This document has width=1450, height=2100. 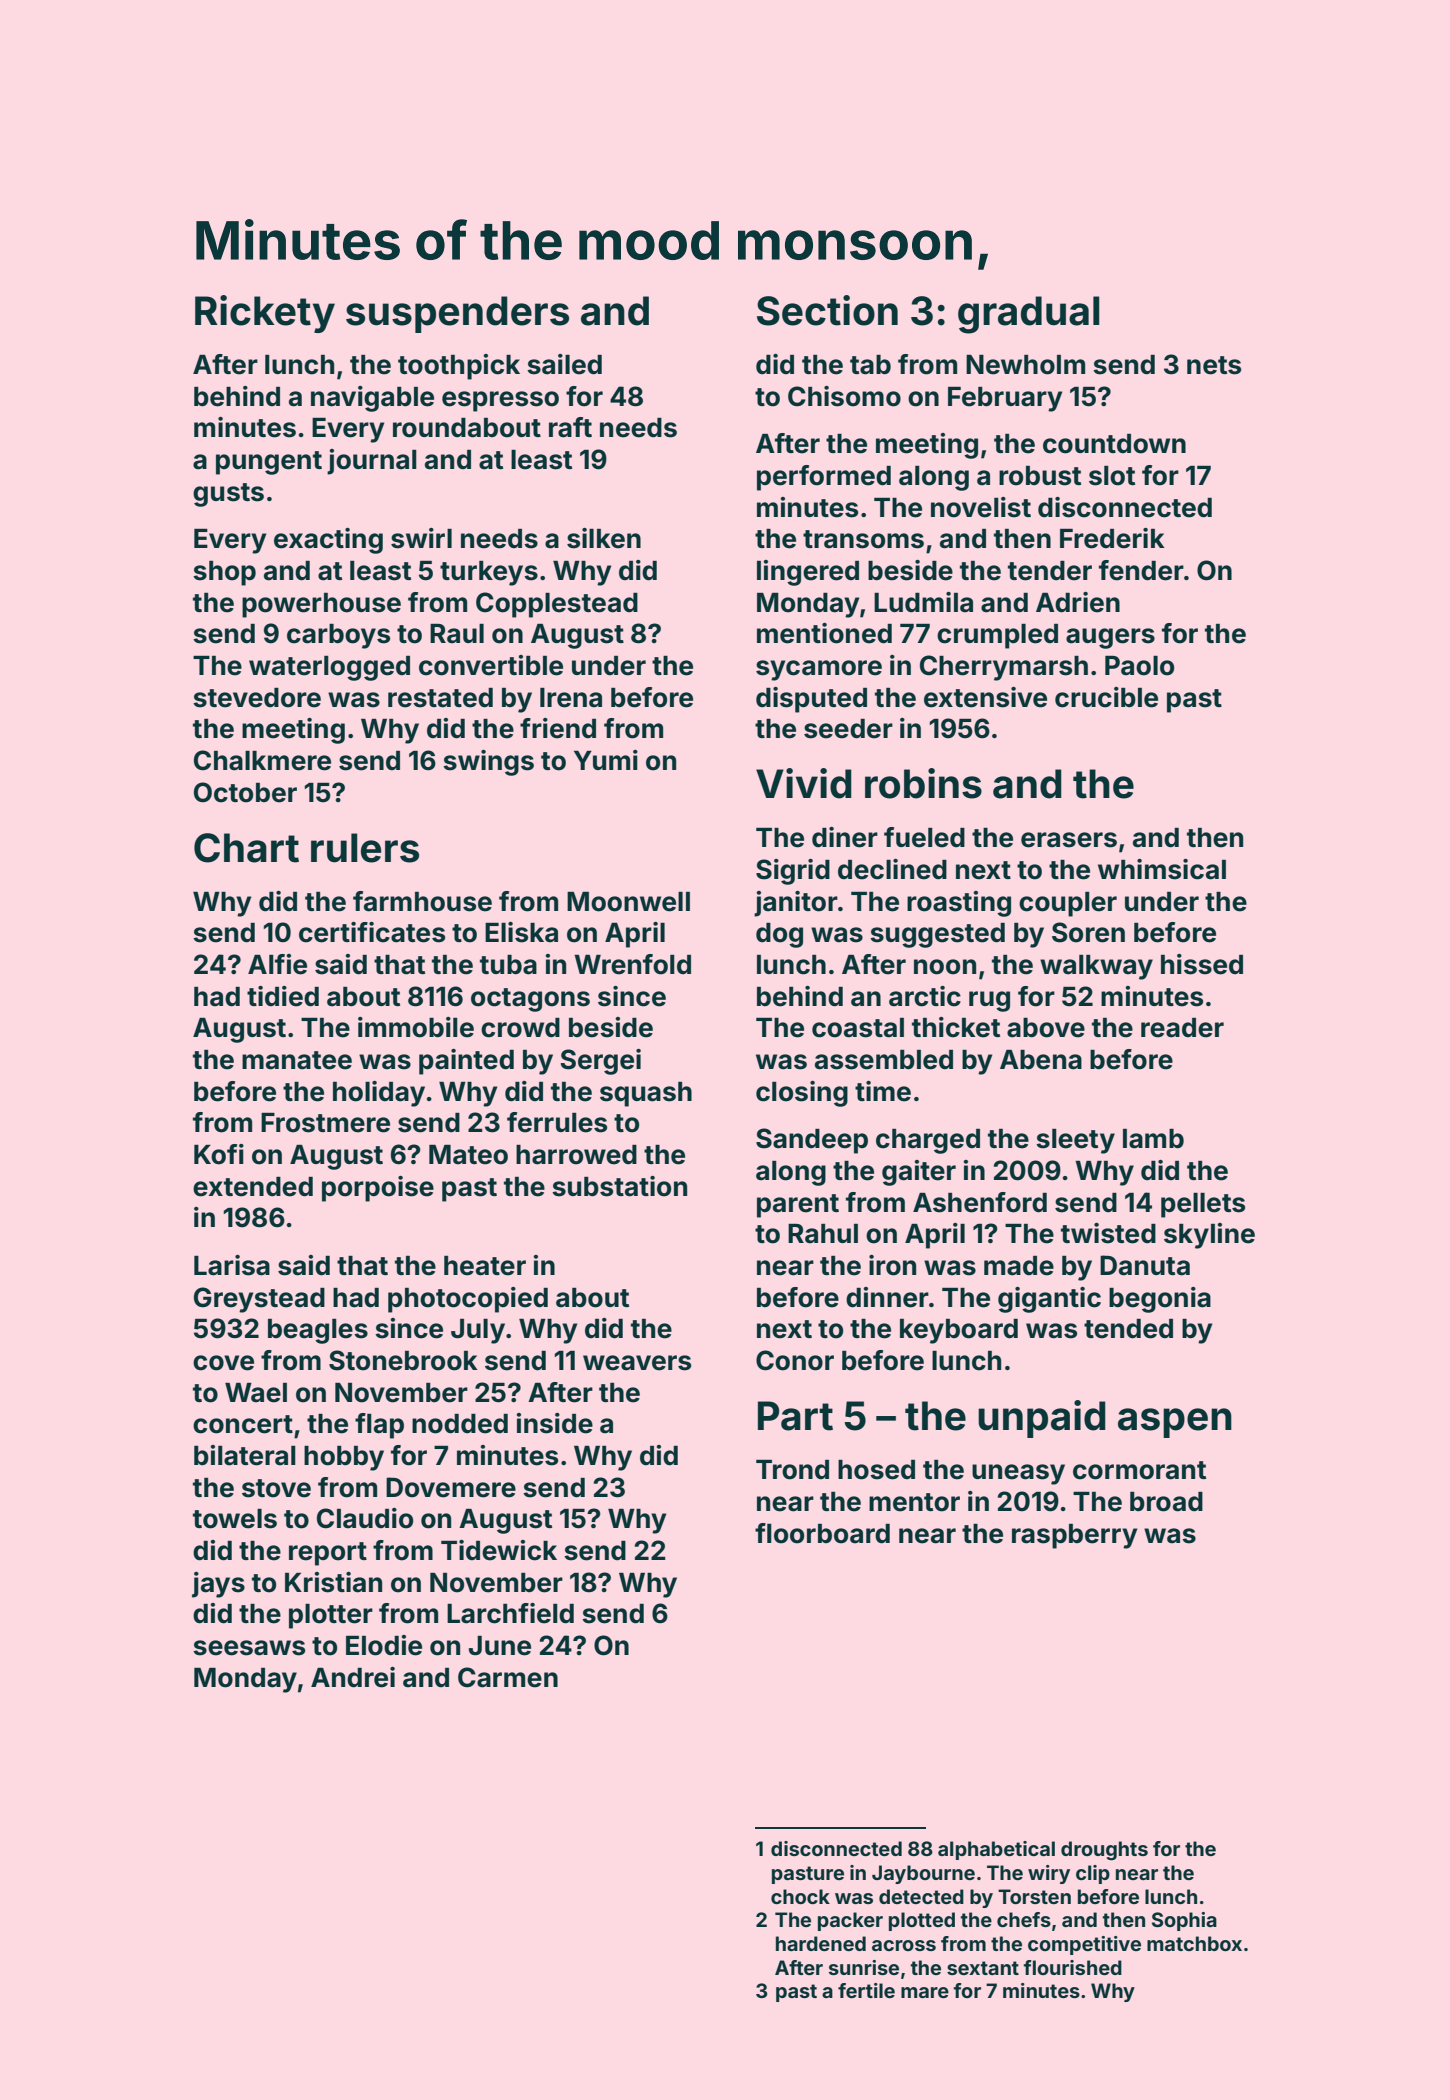 I want to click on gradual, so click(x=1029, y=315).
